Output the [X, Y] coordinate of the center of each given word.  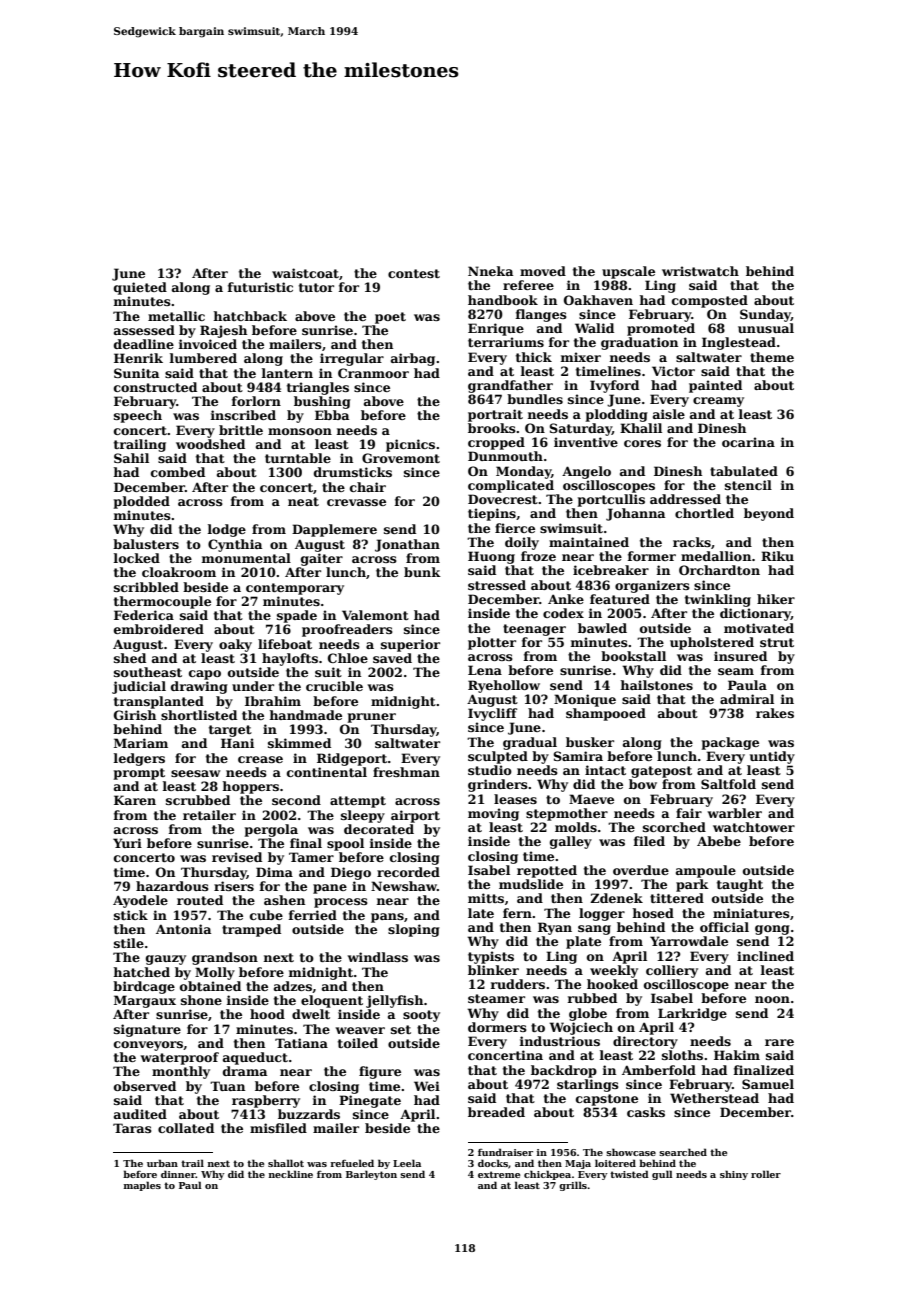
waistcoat [305, 273]
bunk [422, 572]
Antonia [183, 929]
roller [766, 1174]
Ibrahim [273, 701]
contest [414, 273]
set [401, 1029]
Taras [132, 1128]
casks [646, 1112]
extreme [499, 1174]
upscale [628, 272]
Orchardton [719, 570]
